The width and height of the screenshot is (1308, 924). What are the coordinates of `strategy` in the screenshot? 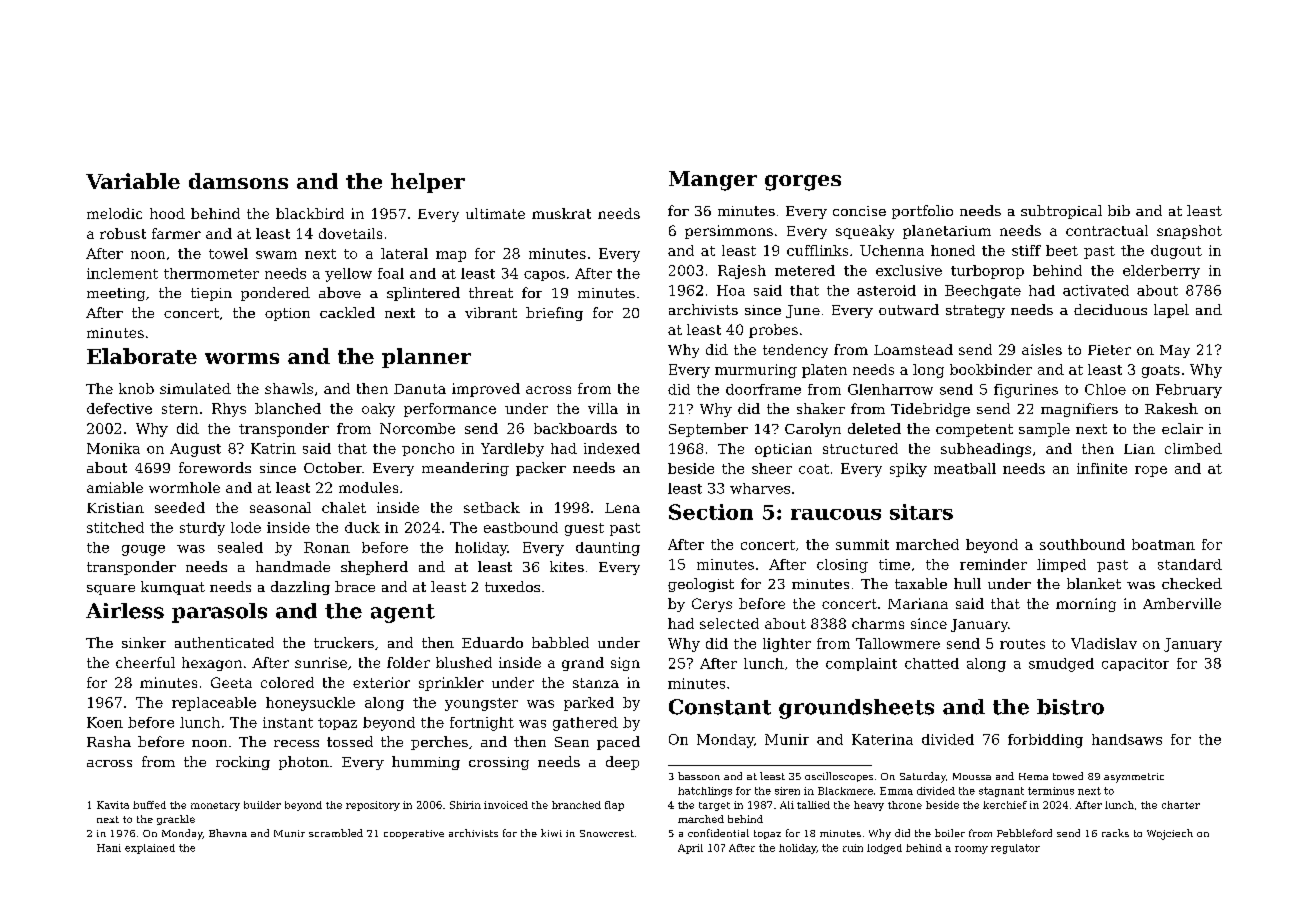 It's located at (975, 311).
